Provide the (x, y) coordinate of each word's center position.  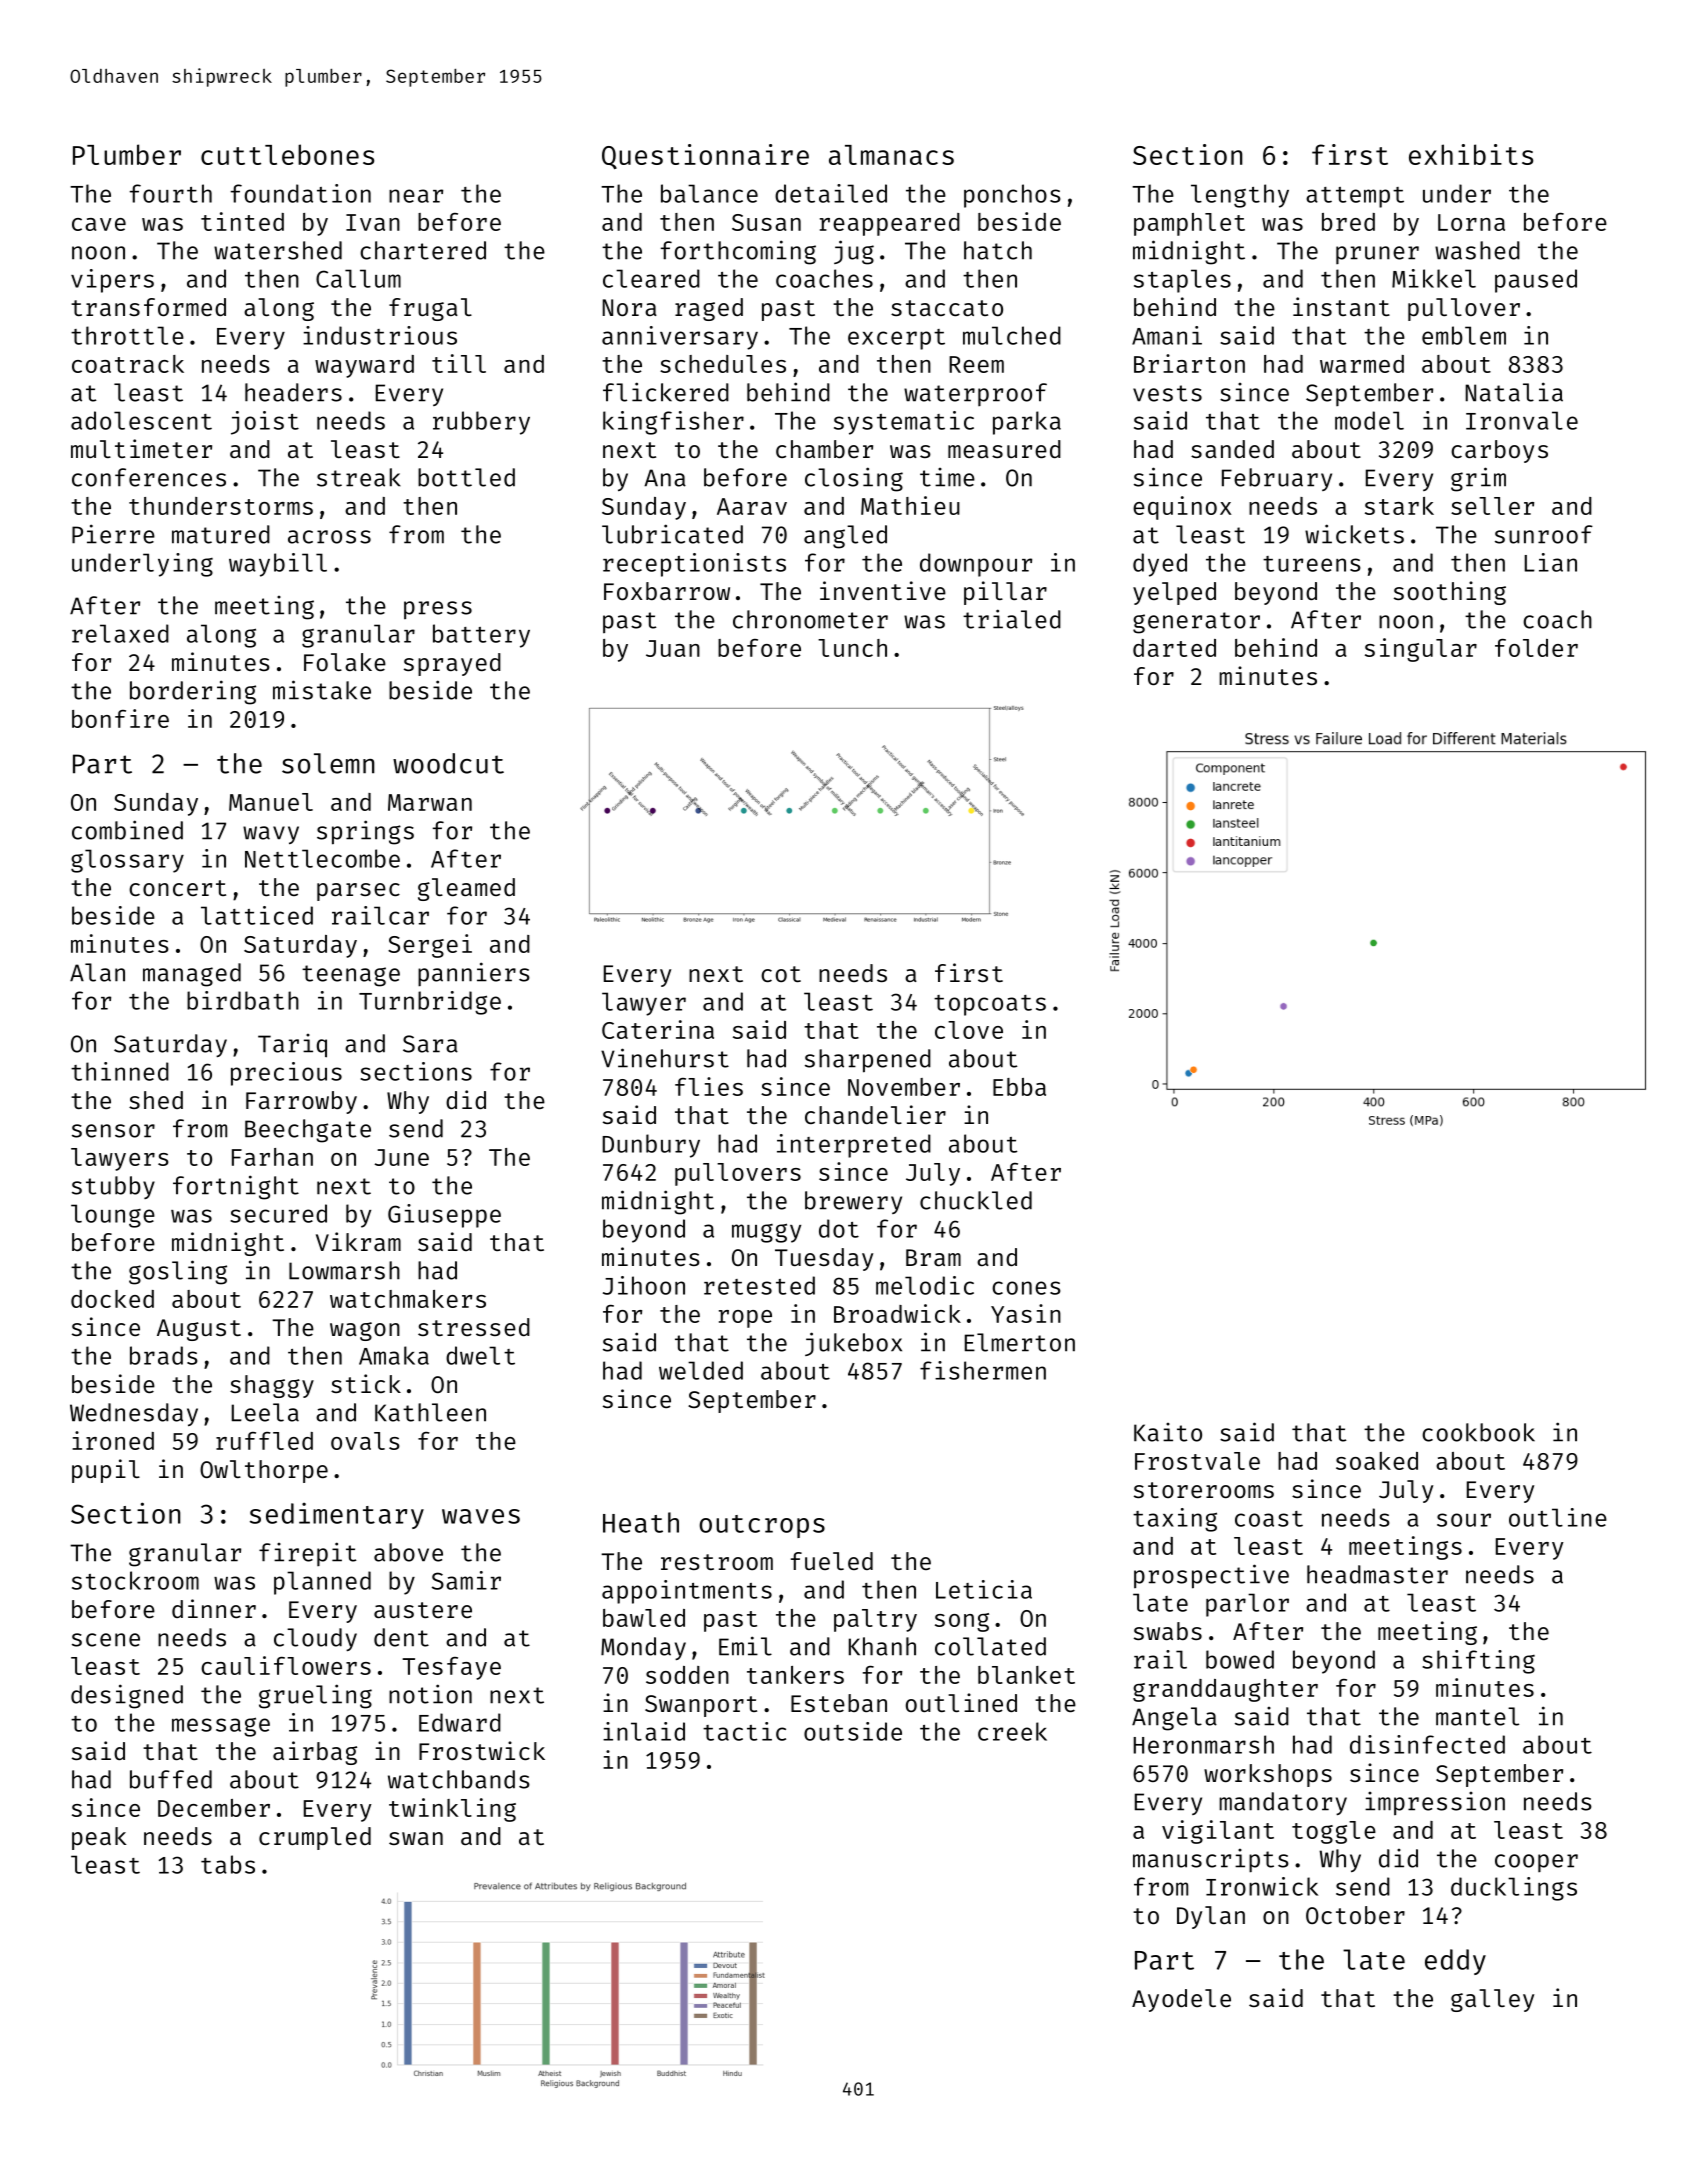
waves (481, 1516)
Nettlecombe (322, 858)
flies (709, 1086)
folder (1536, 648)
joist (265, 423)
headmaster (1377, 1574)
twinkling (452, 1810)
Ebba (1019, 1087)
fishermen (983, 1370)
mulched (1012, 335)
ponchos (1012, 196)
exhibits (1471, 154)
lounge (113, 1216)
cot (781, 974)
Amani (1167, 335)
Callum (358, 278)
